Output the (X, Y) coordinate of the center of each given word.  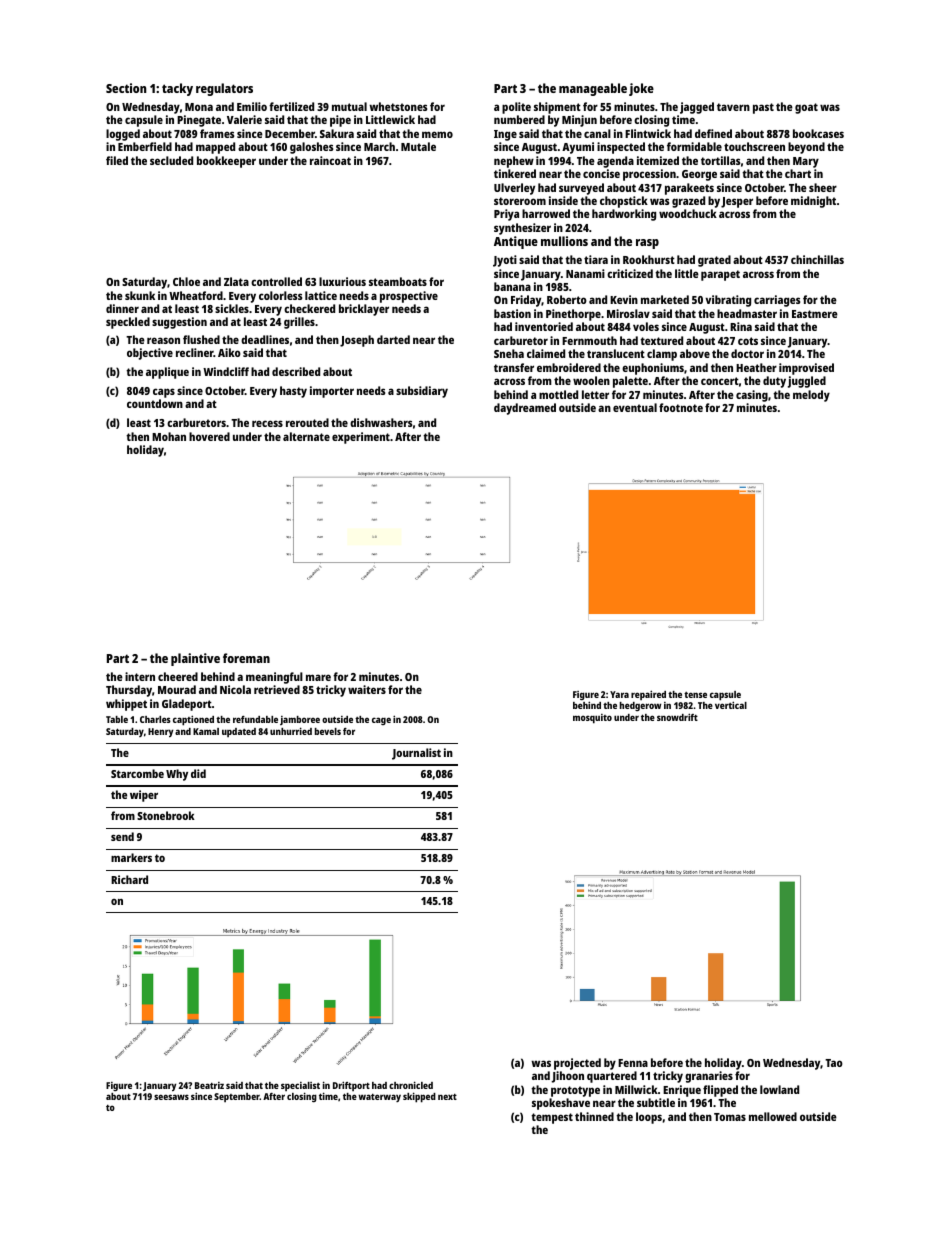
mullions (564, 241)
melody (811, 396)
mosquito (592, 719)
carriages (777, 301)
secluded (171, 160)
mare (318, 677)
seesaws (171, 1097)
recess (267, 423)
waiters (367, 689)
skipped (419, 1097)
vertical (731, 705)
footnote (681, 407)
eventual (635, 407)
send (122, 836)
